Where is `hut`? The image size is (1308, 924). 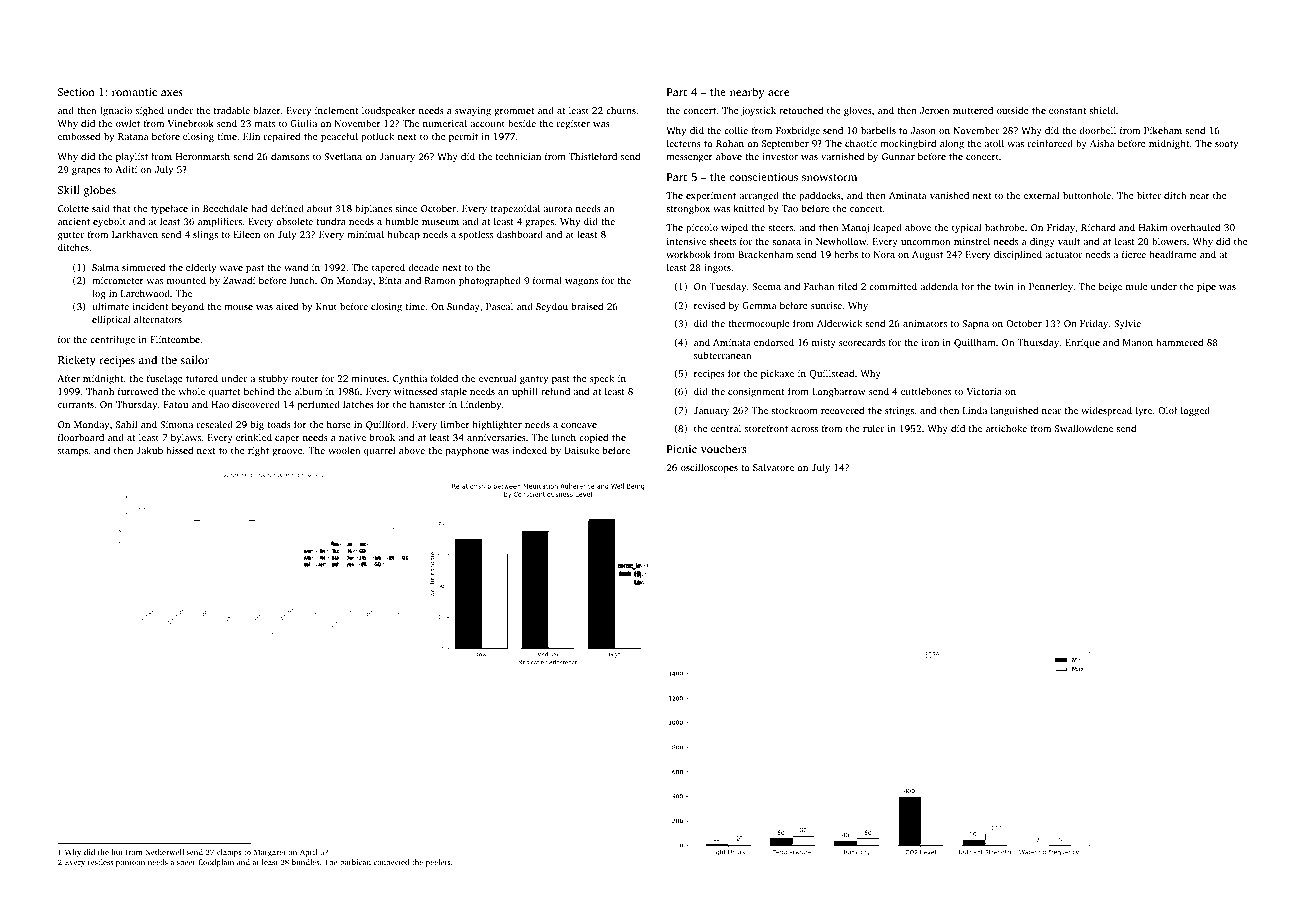 hut is located at coordinates (117, 852).
